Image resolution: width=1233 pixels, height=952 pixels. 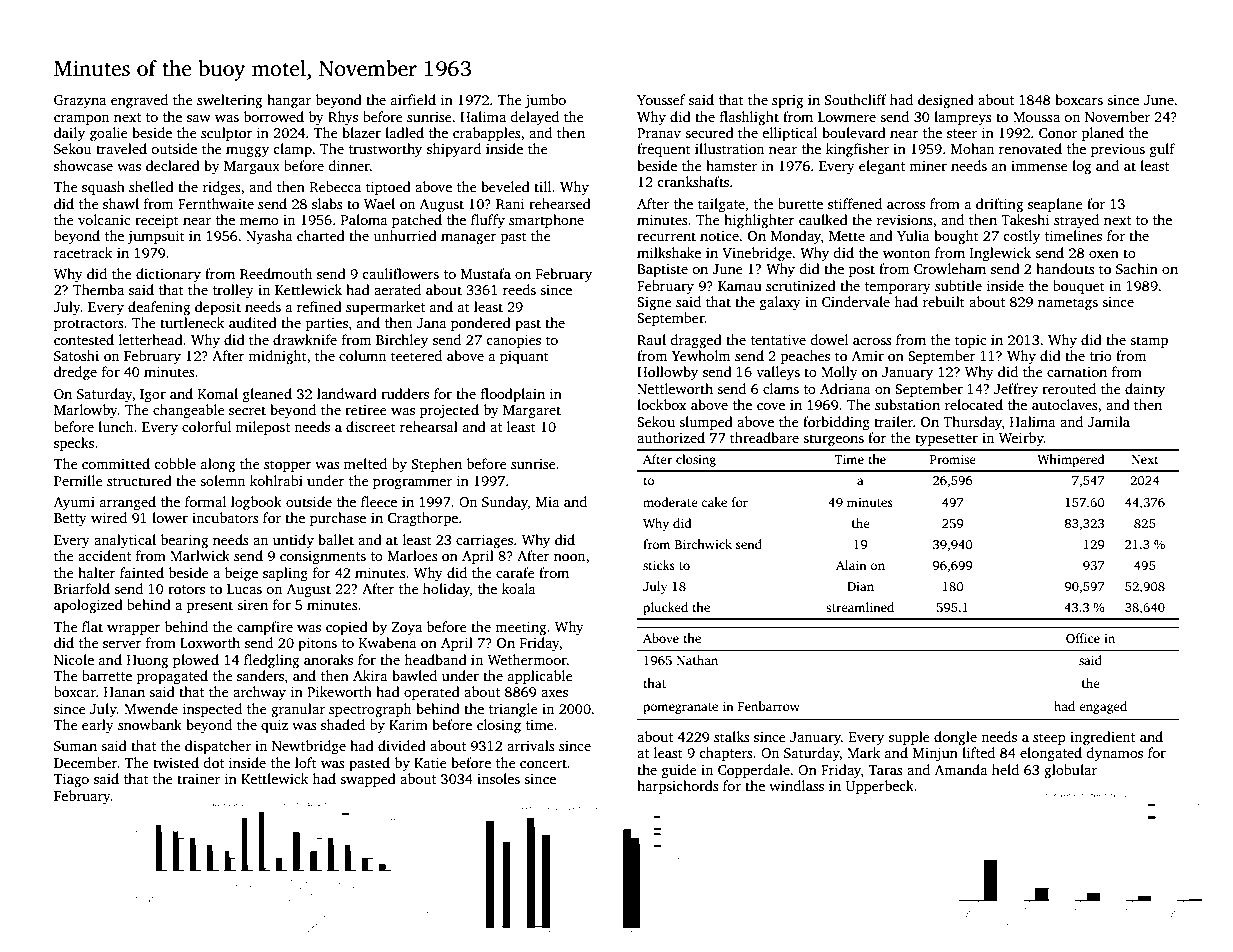 I want to click on Mwende, so click(x=151, y=708).
